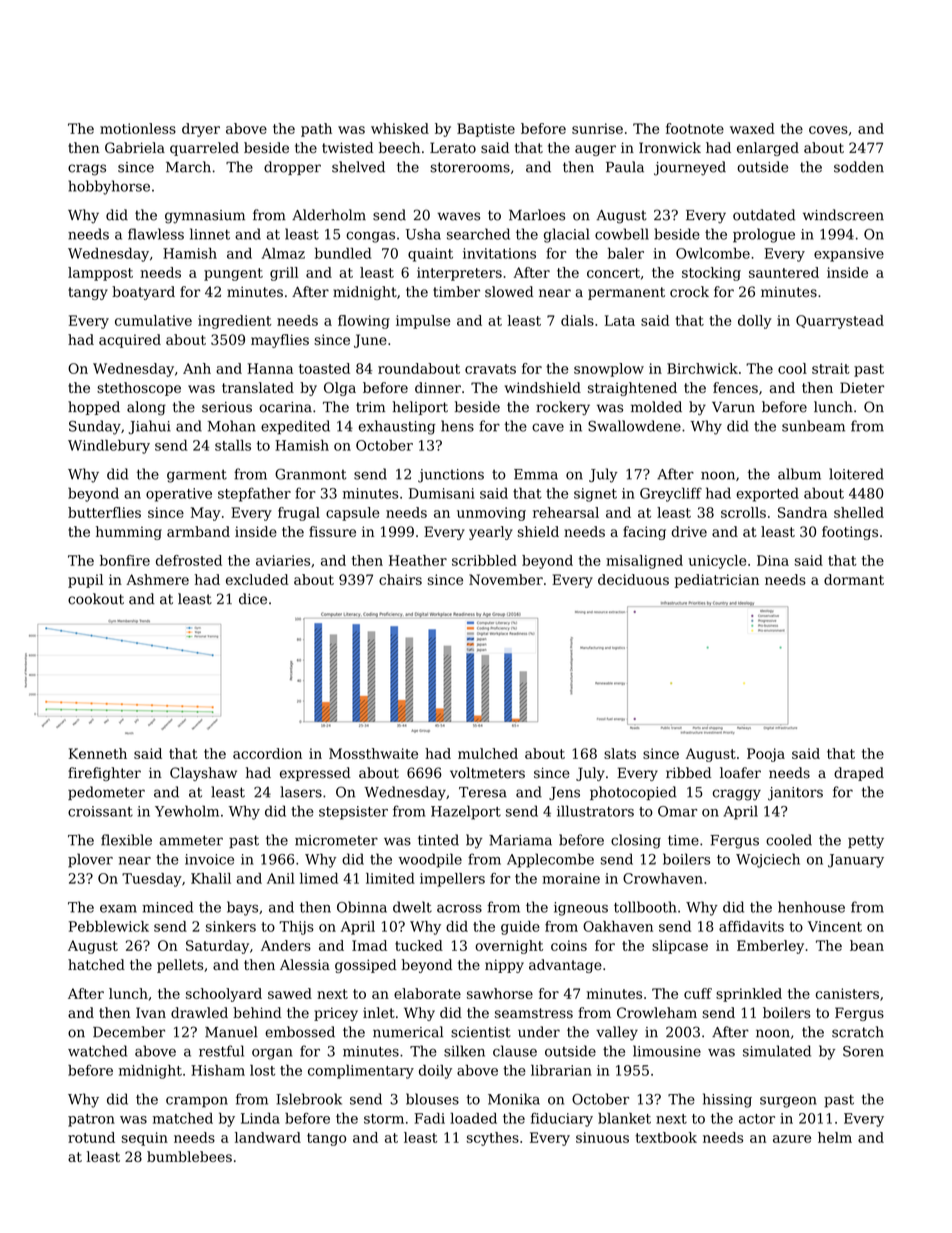  I want to click on Lerato, so click(453, 147).
